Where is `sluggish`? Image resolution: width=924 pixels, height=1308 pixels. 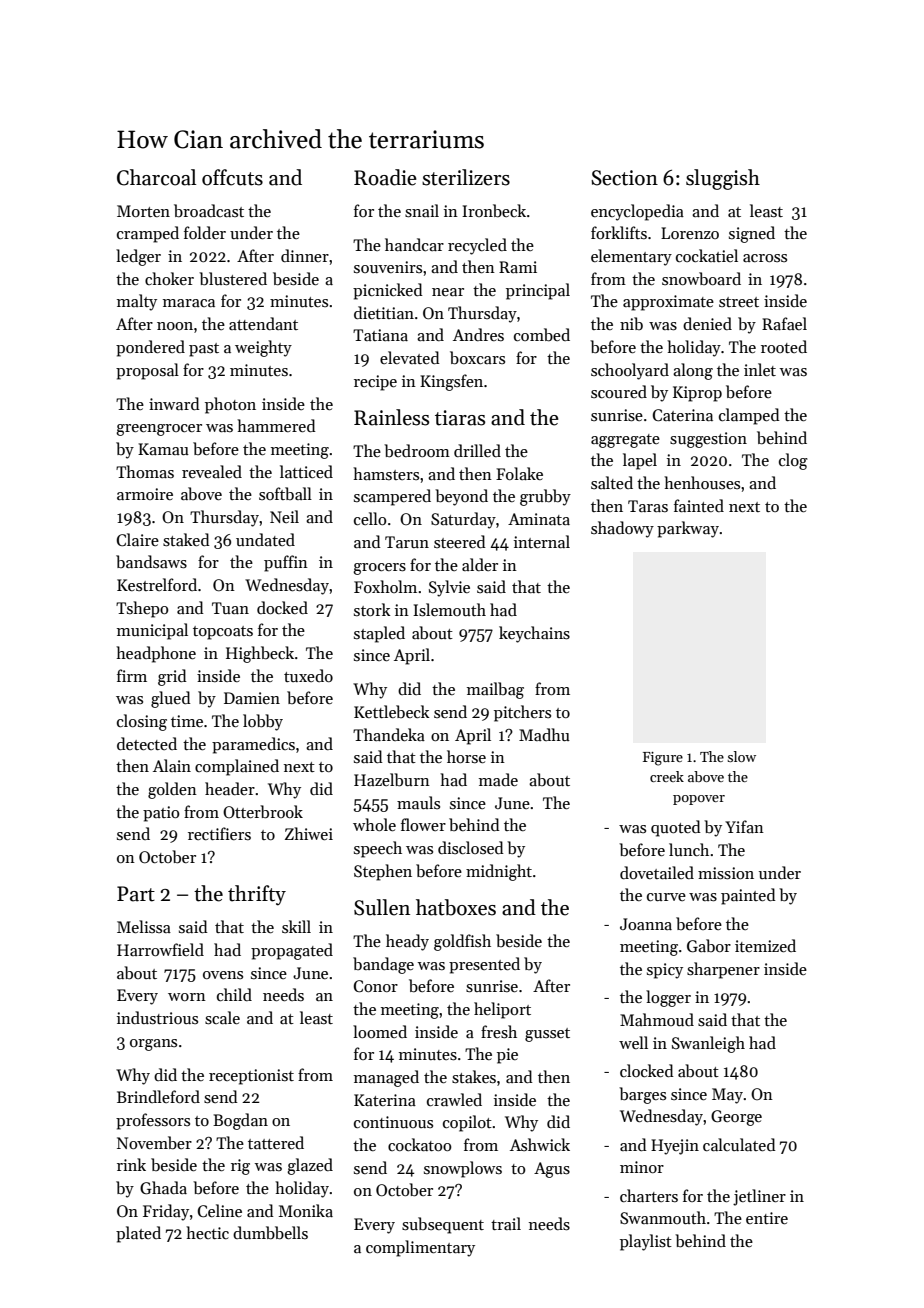 sluggish is located at coordinates (723, 179).
